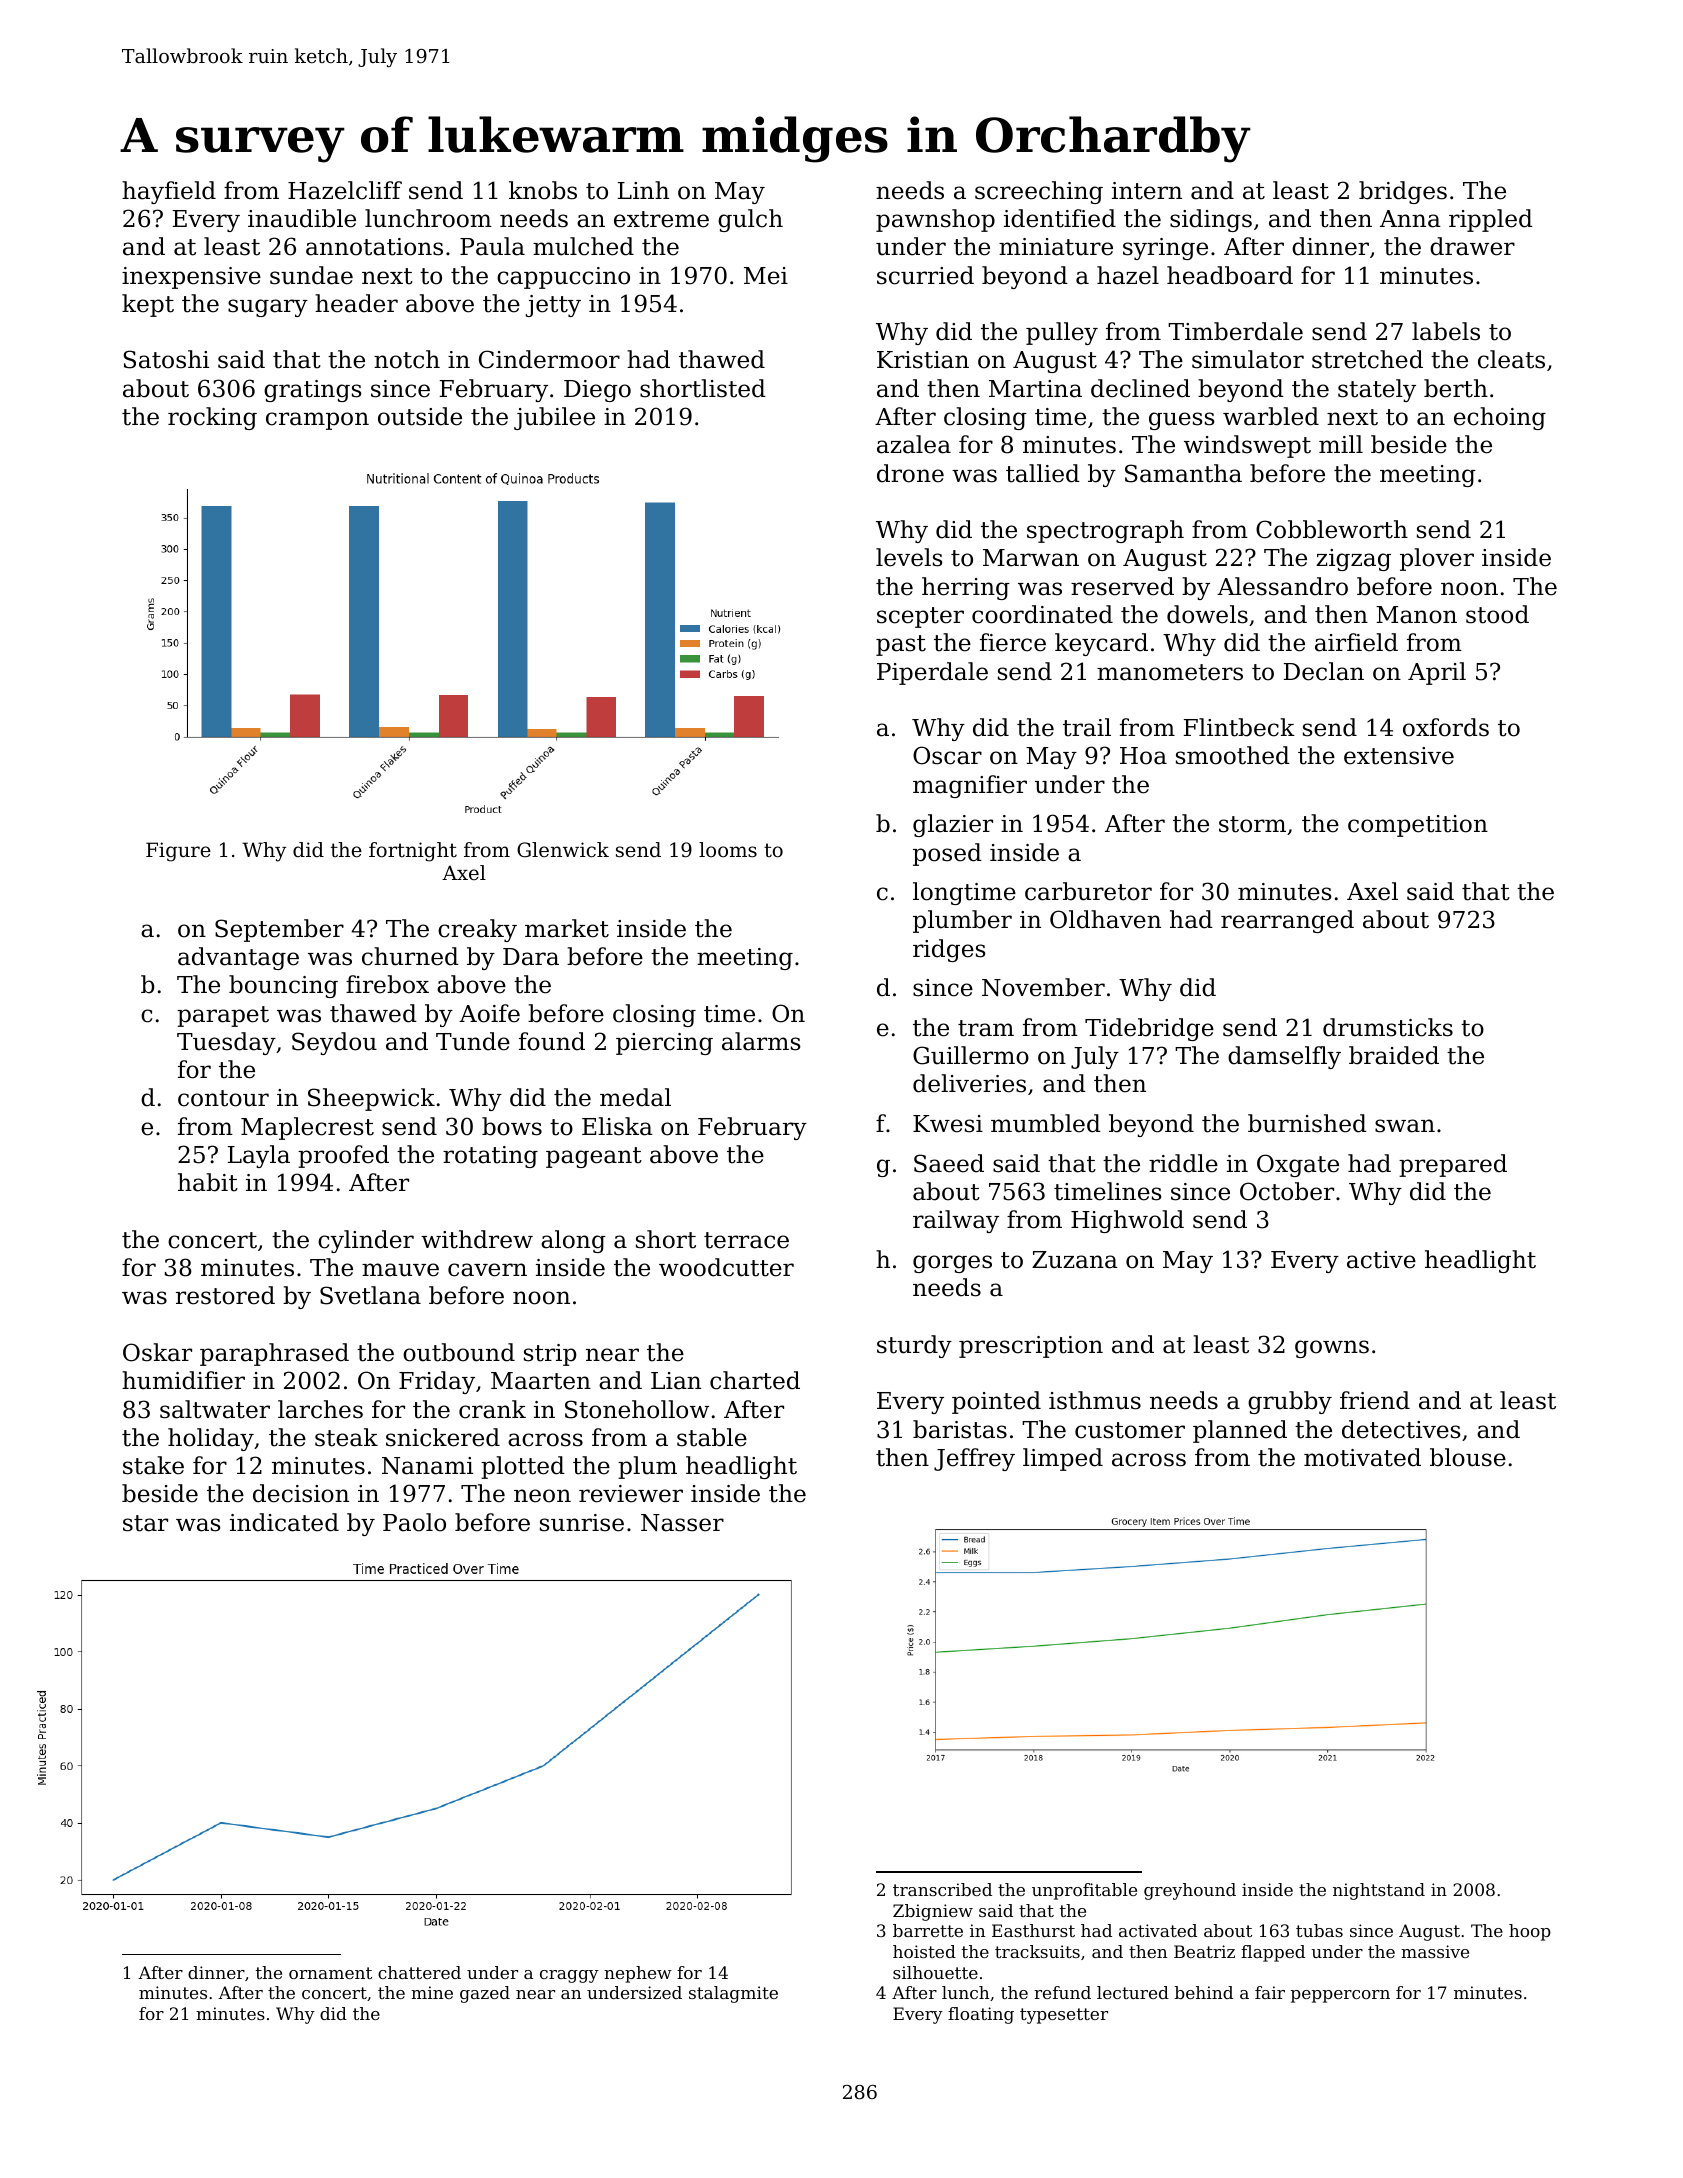  What do you see at coordinates (543, 190) in the document?
I see `knobs` at bounding box center [543, 190].
